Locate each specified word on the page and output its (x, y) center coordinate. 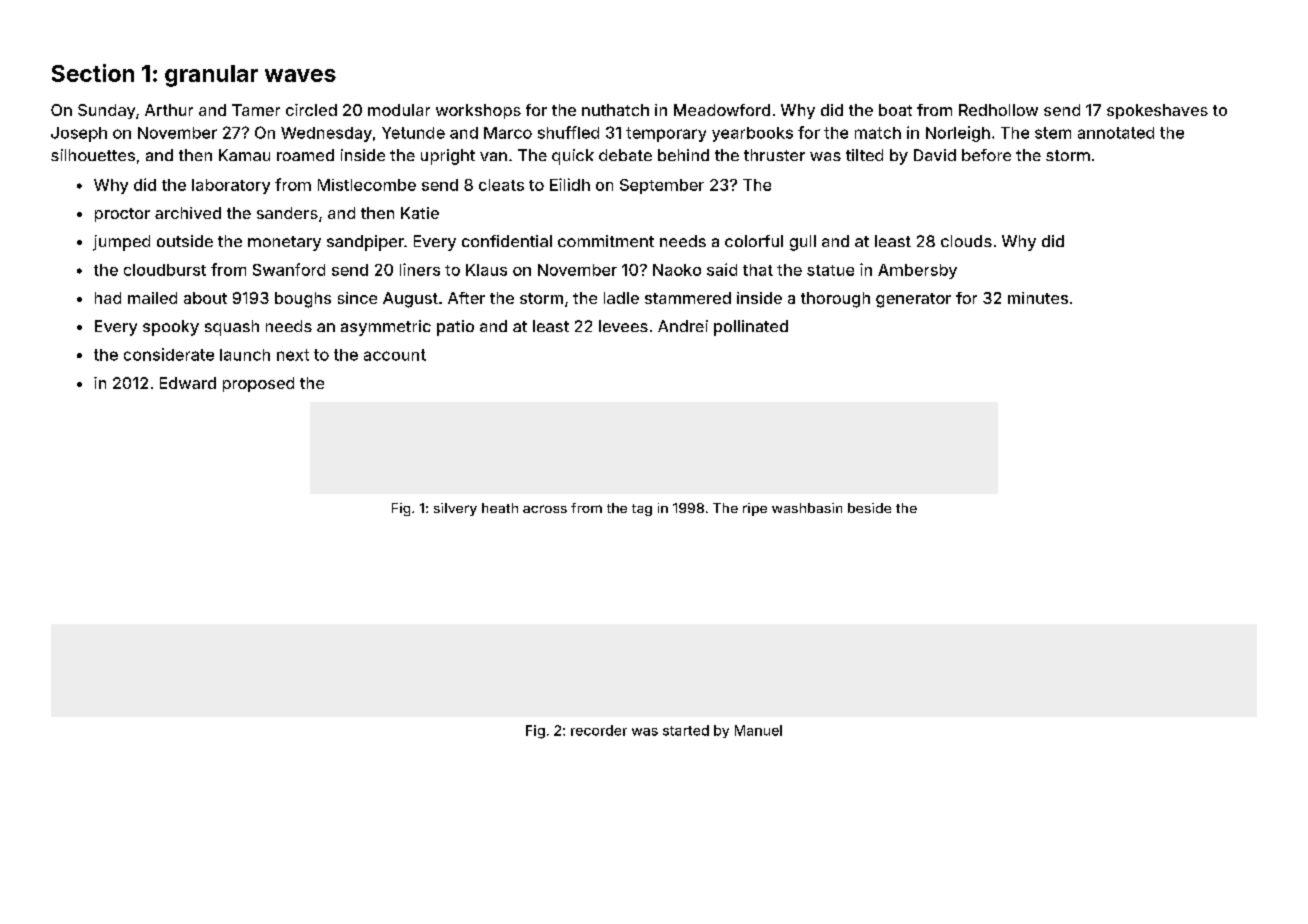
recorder (599, 730)
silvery (455, 509)
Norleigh (958, 134)
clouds (966, 241)
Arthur (169, 110)
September (662, 186)
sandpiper (365, 243)
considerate (169, 354)
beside (869, 508)
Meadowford (722, 110)
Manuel (758, 730)
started (686, 730)
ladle (621, 298)
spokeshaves (1157, 111)
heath (500, 508)
